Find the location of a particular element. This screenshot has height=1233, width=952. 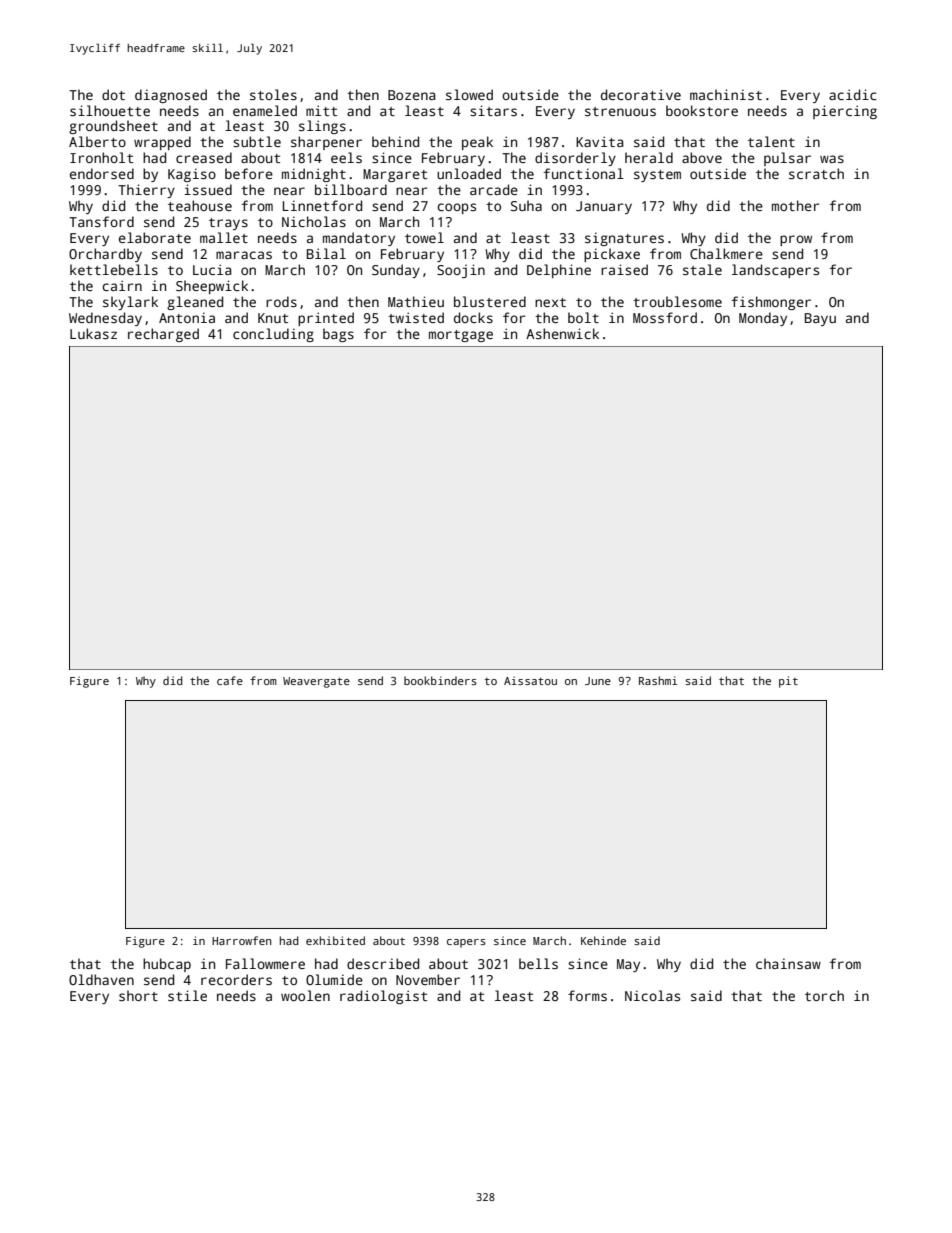

Harrowfen is located at coordinates (242, 940).
